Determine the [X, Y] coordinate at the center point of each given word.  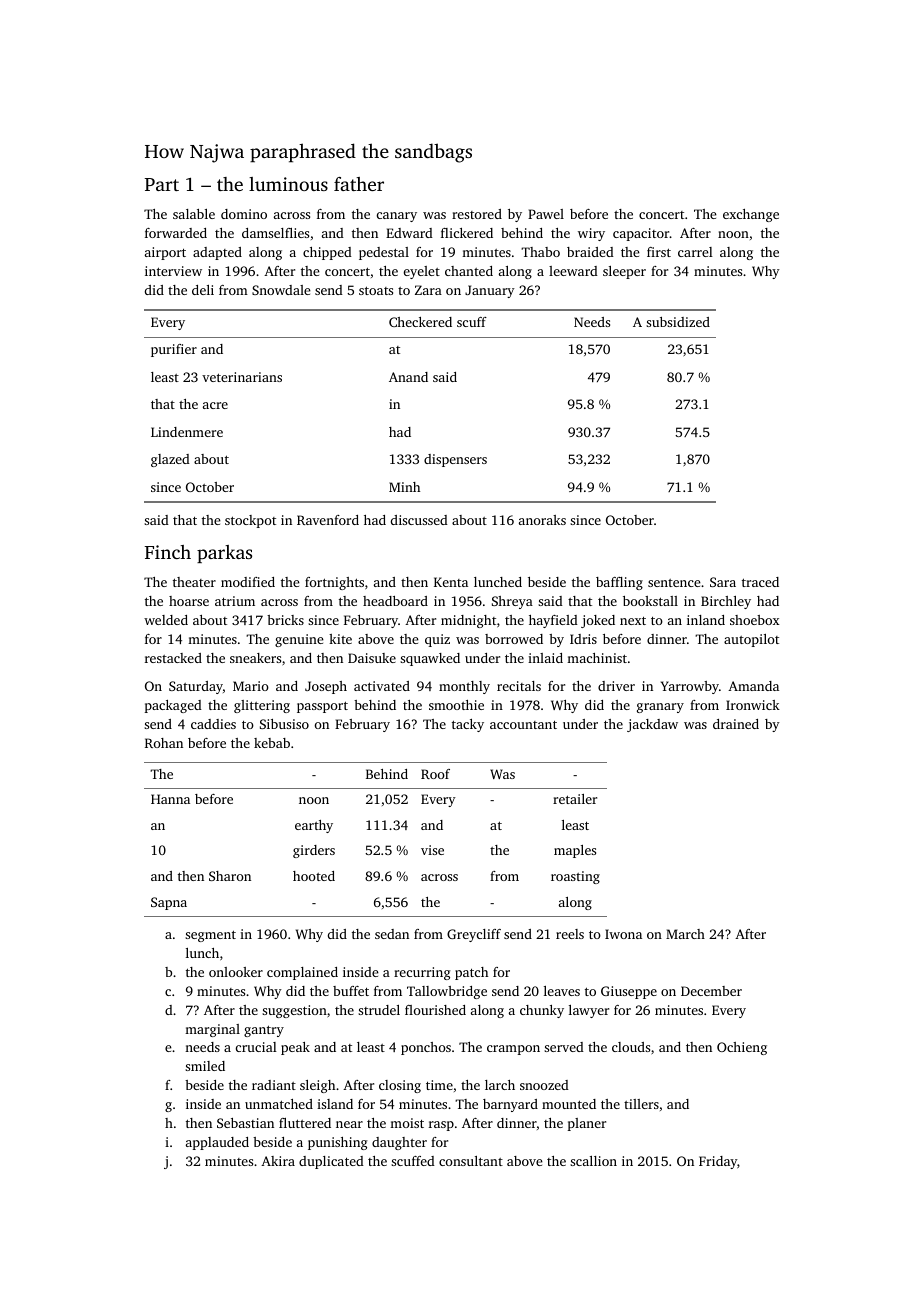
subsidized [678, 322]
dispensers [455, 460]
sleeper [624, 272]
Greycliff [474, 935]
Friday [718, 1162]
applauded [217, 1143]
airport [165, 253]
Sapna [169, 903]
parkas [224, 554]
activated [382, 686]
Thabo [540, 252]
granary [660, 708]
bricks [285, 620]
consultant [471, 1161]
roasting [575, 877]
